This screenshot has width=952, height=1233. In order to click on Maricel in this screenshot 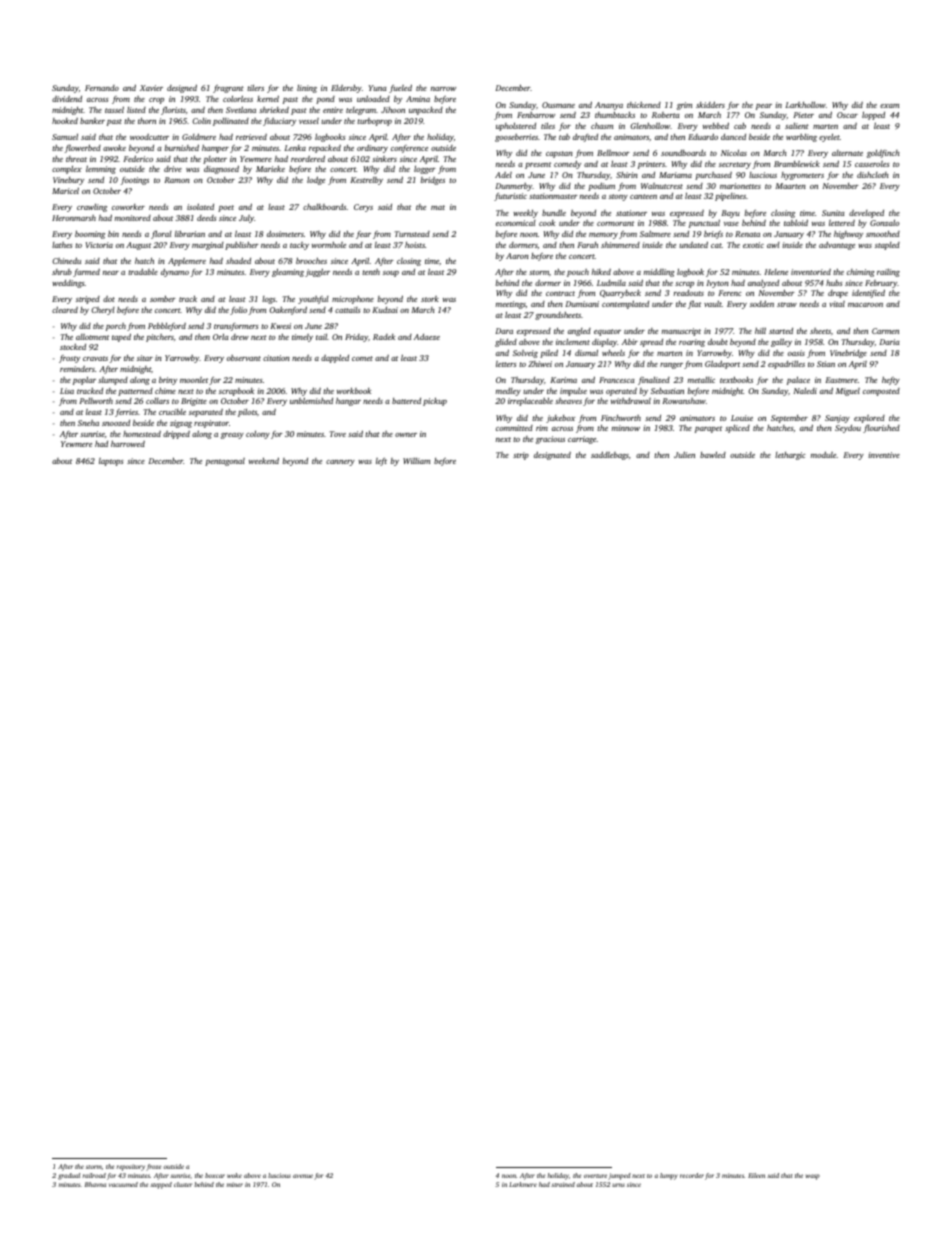, I will do `click(65, 191)`.
